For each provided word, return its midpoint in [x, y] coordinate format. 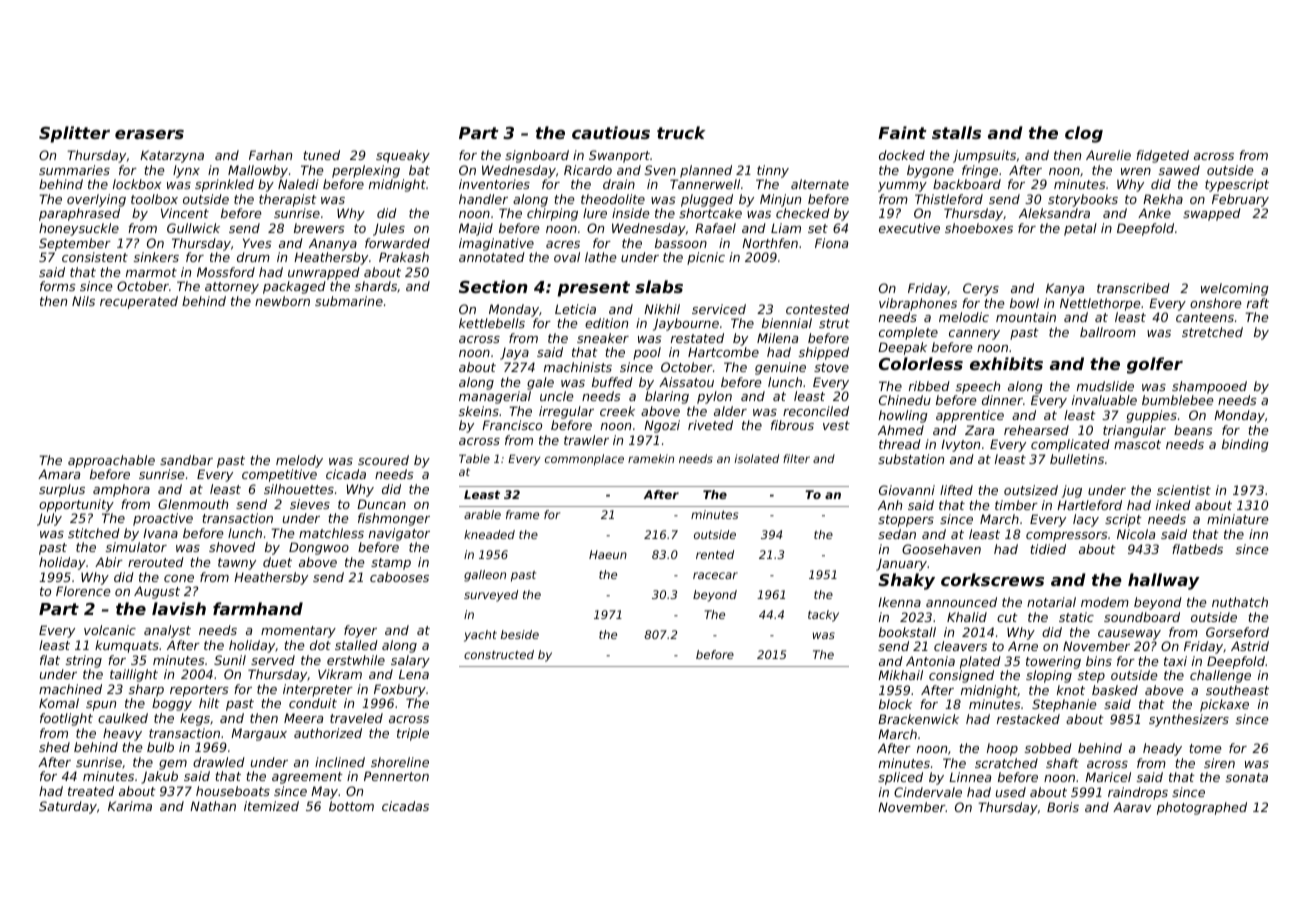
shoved [232, 547]
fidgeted [1162, 156]
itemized [271, 806]
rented [715, 554]
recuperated [139, 302]
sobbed [1048, 748]
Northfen [770, 243]
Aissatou [686, 382]
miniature [1238, 519]
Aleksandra [1054, 213]
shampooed [1209, 387]
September [75, 244]
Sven [660, 170]
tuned [321, 155]
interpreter [318, 690]
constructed [499, 654]
